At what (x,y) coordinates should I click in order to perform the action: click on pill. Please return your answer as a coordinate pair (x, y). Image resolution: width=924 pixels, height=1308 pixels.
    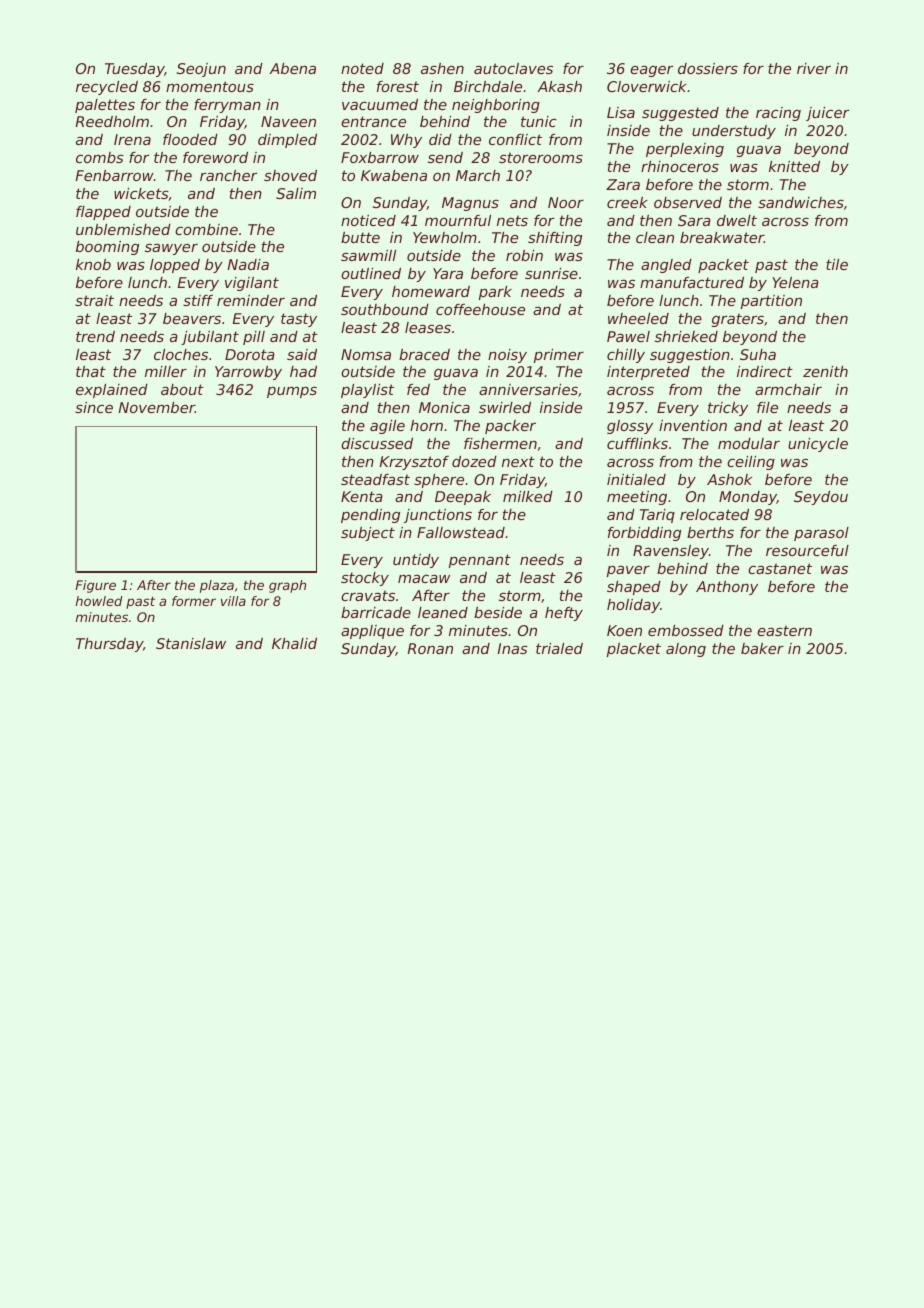
    Looking at the image, I should click on (254, 338).
